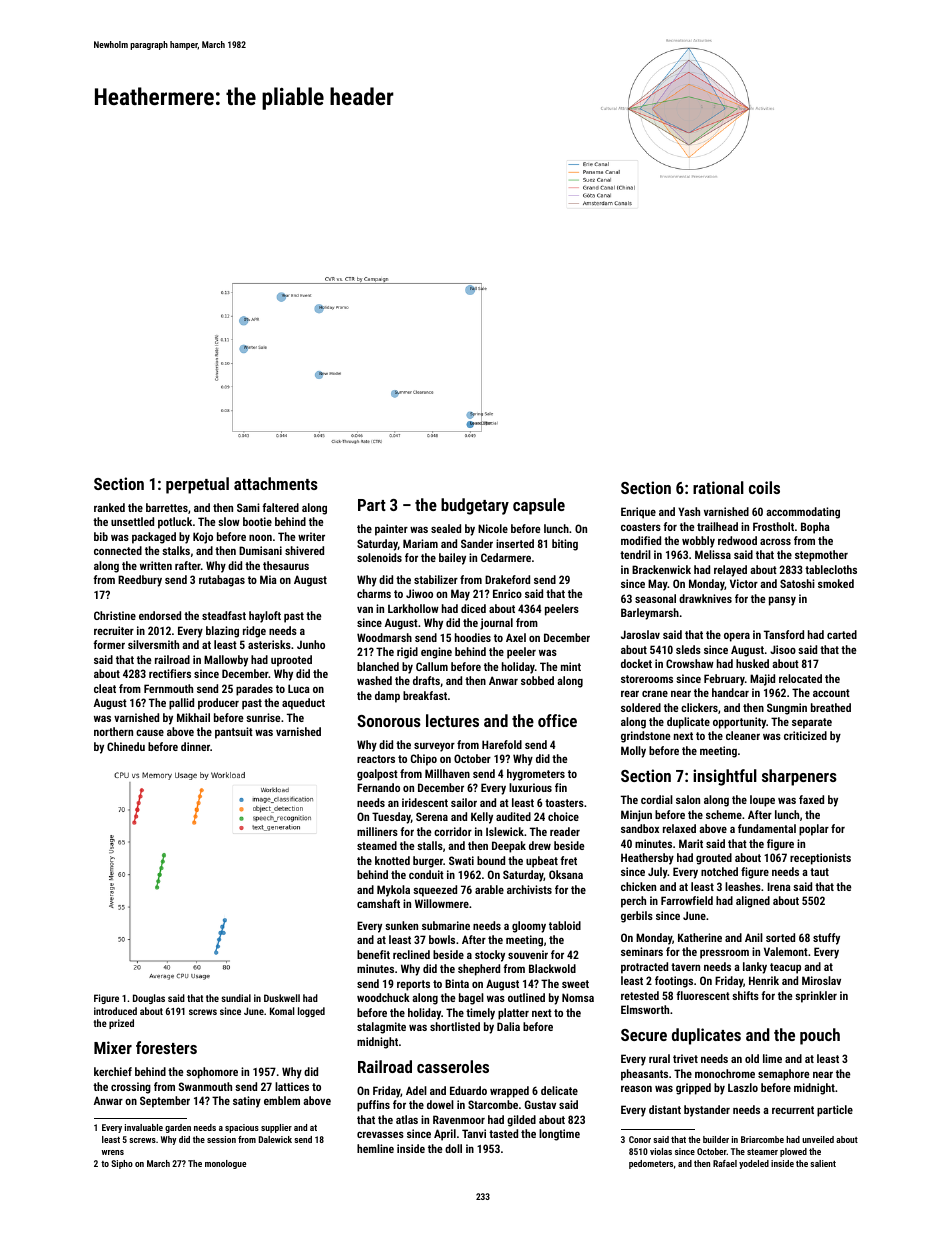 This image has height=1233, width=952. I want to click on rational, so click(718, 487).
